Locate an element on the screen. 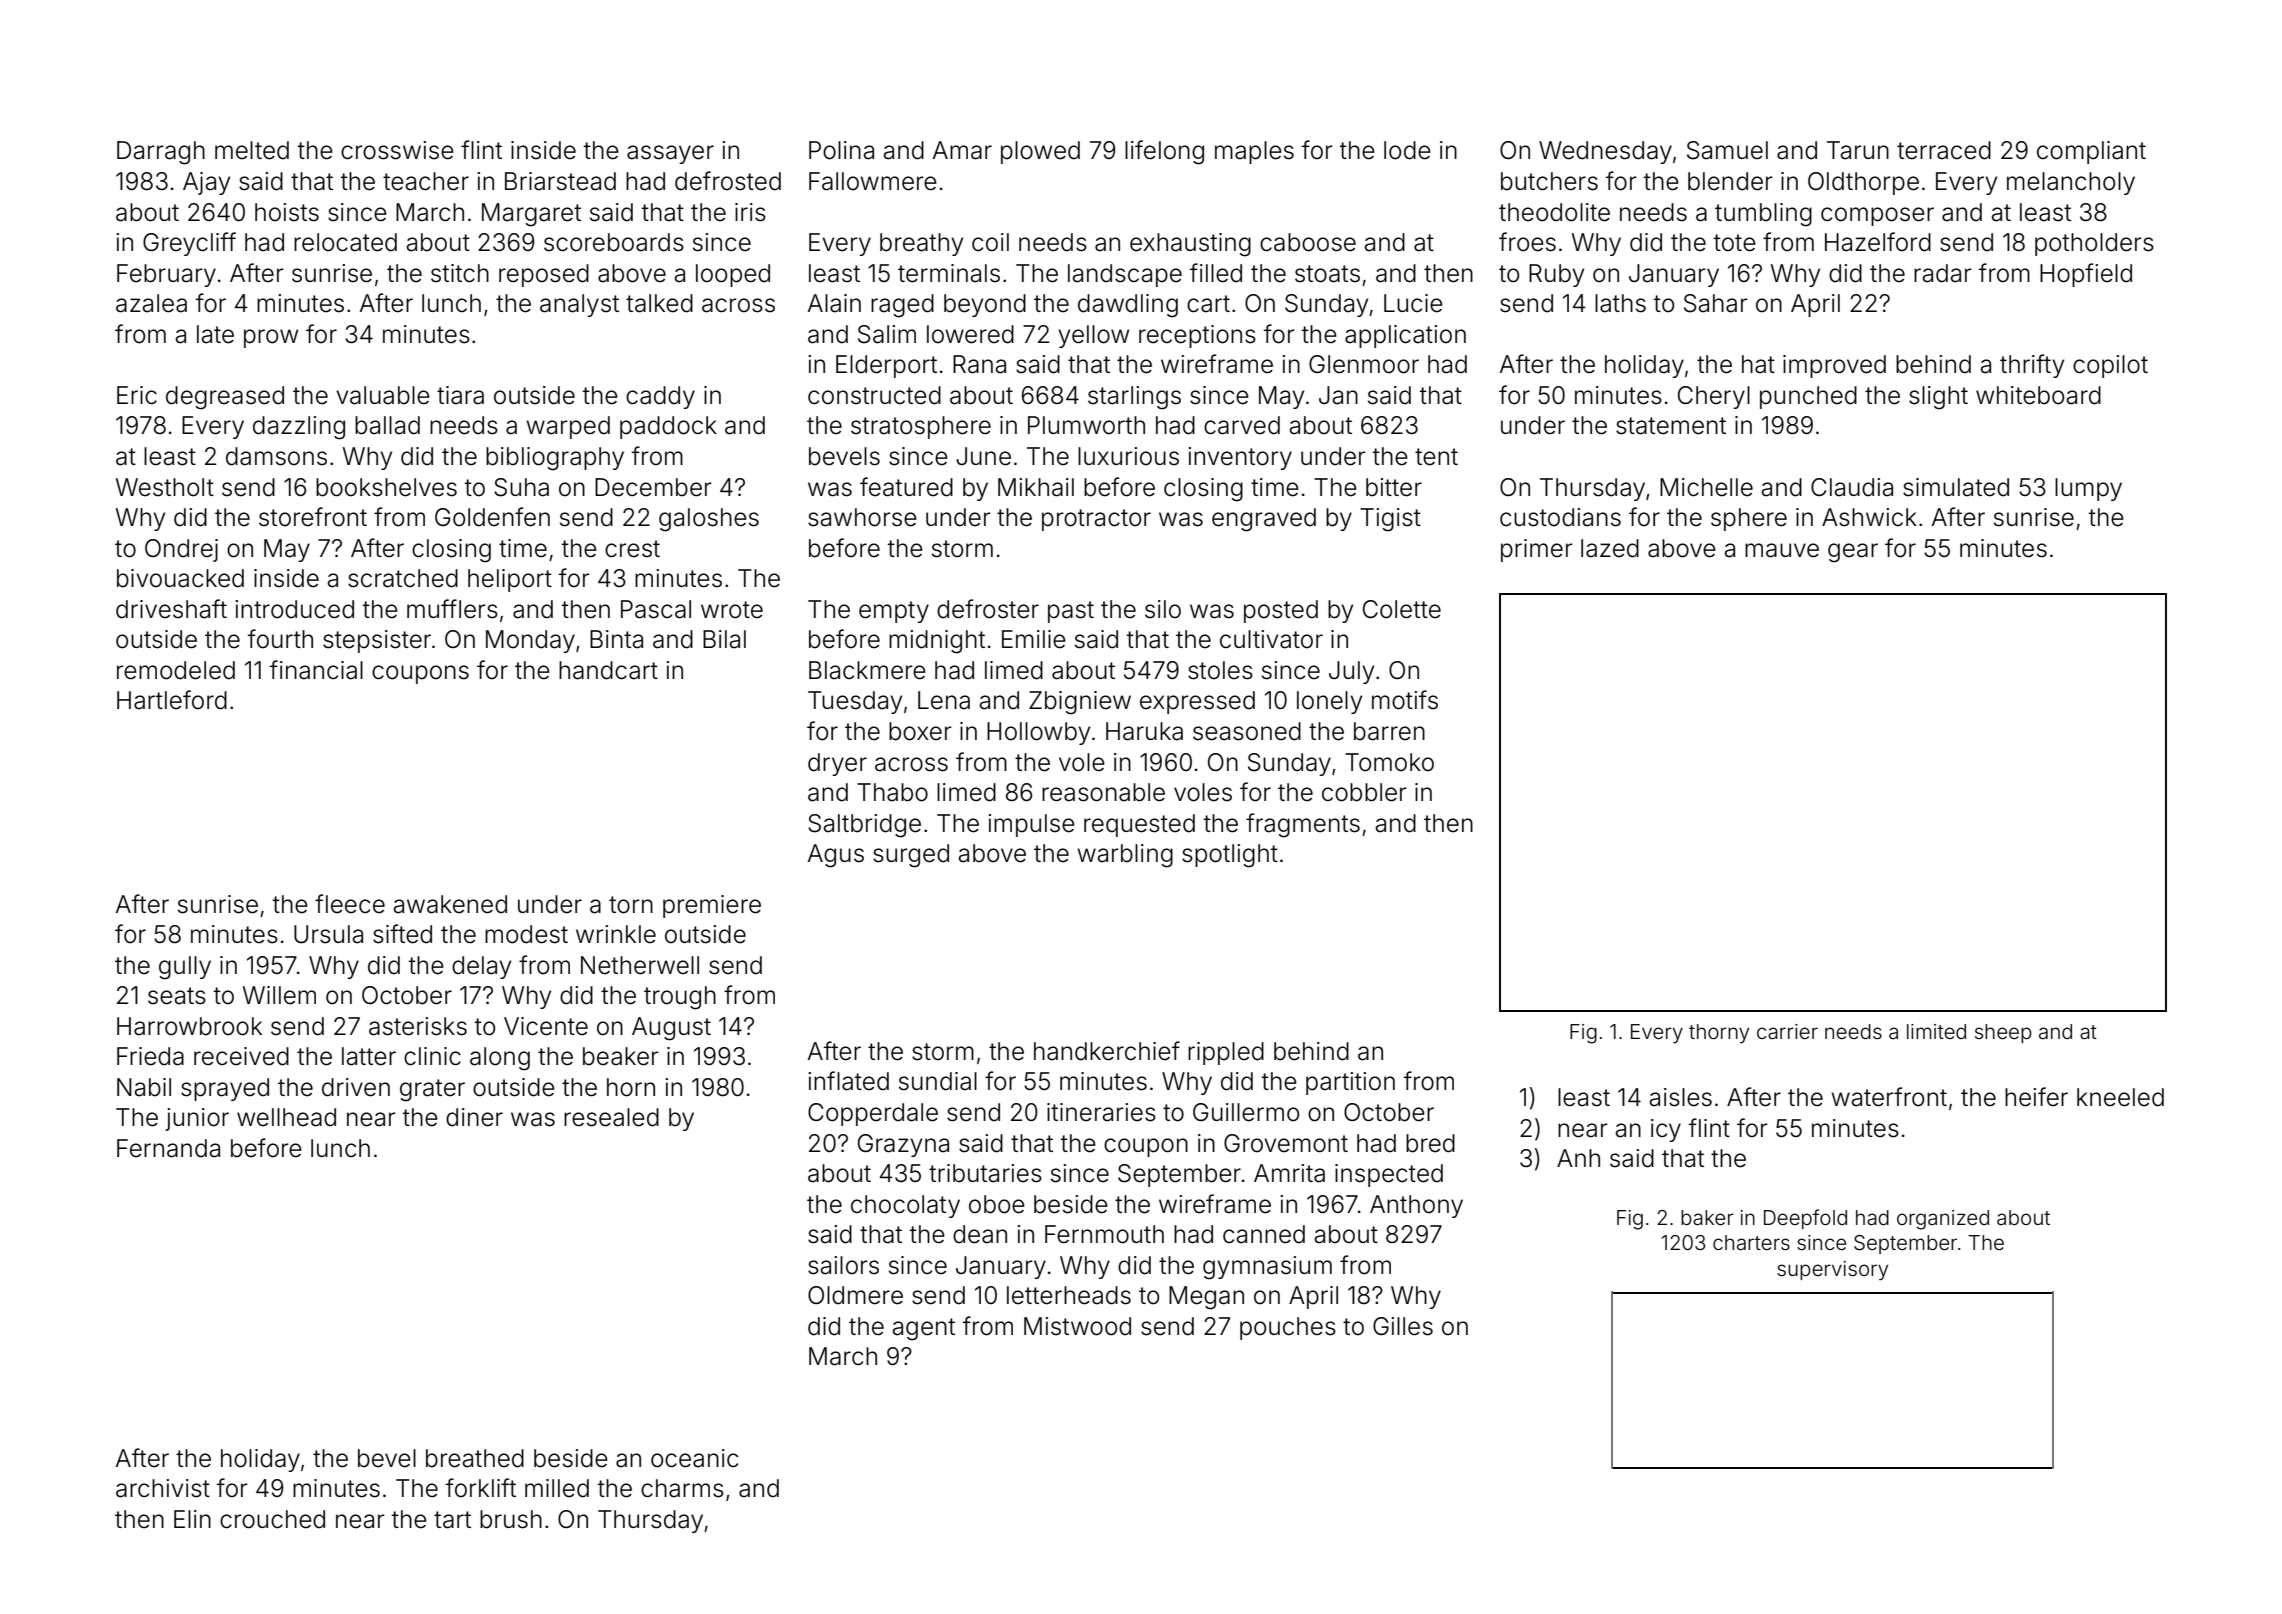 This screenshot has width=2282, height=1614. charters is located at coordinates (1751, 1242).
